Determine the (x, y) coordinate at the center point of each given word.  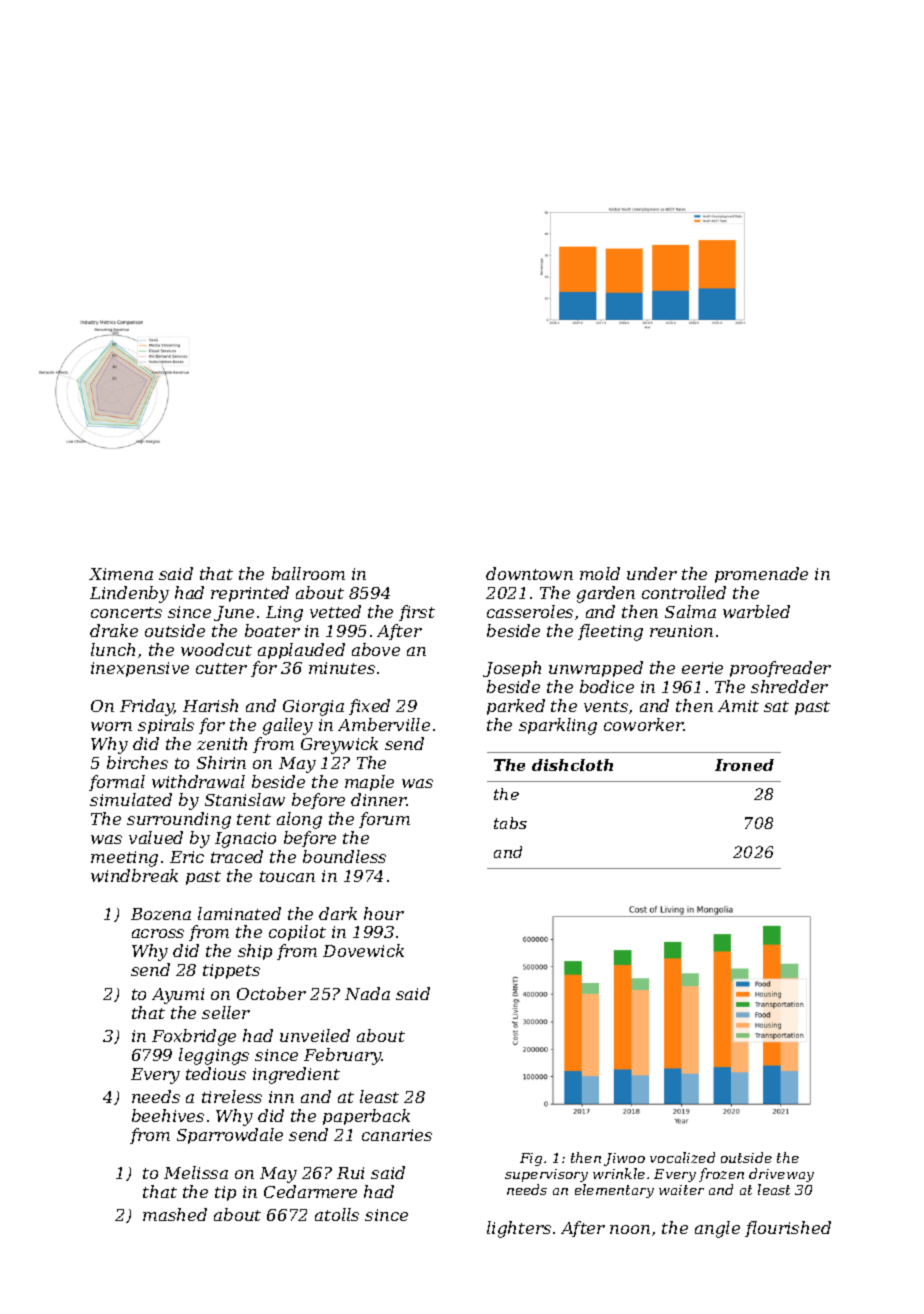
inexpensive (140, 669)
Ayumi (178, 996)
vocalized (682, 1157)
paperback (366, 1117)
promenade (761, 575)
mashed (175, 1214)
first (417, 613)
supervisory (546, 1175)
